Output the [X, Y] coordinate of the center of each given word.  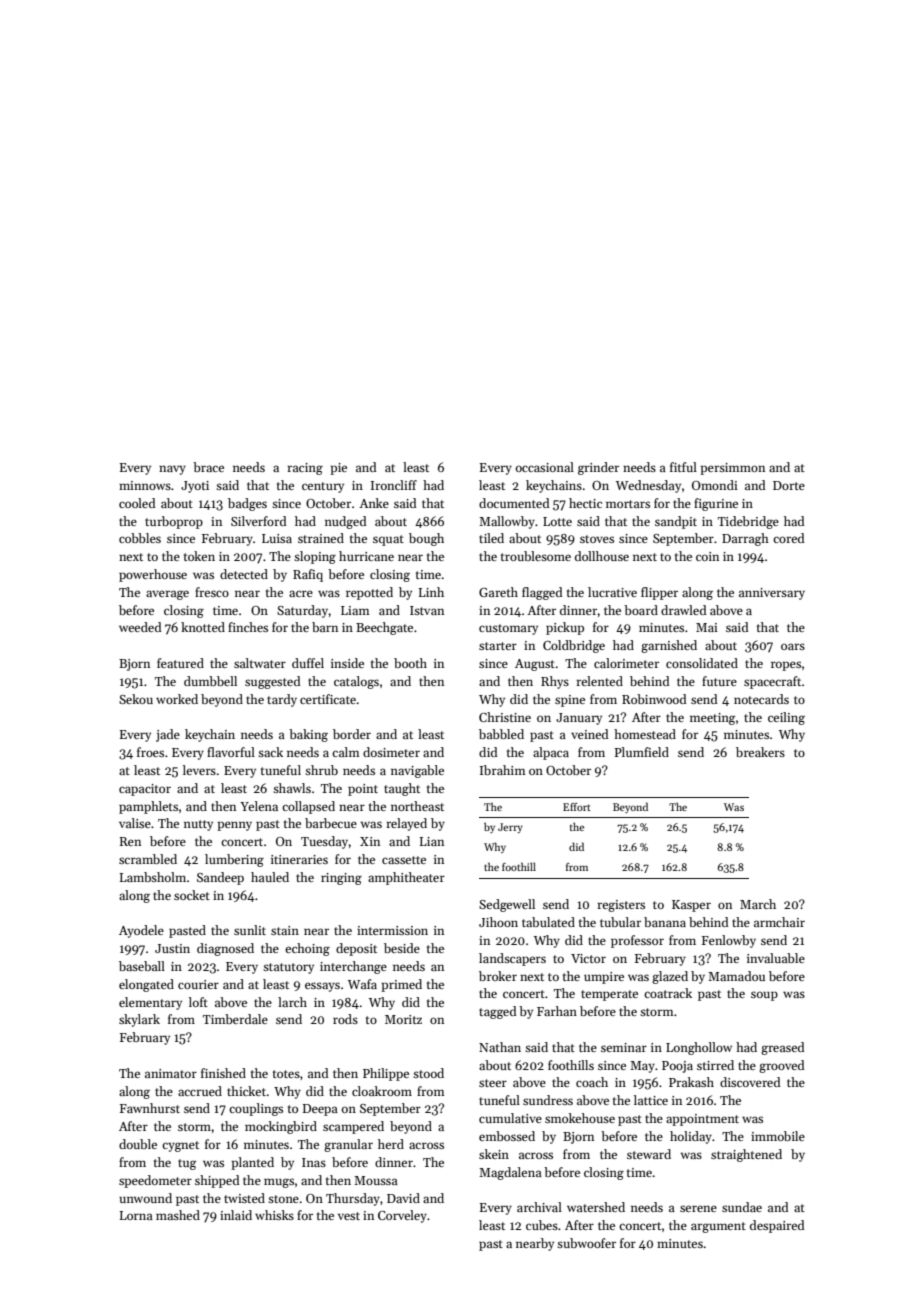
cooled [137, 503]
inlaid [236, 1215]
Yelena [259, 806]
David [403, 1198]
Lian [432, 841]
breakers [760, 752]
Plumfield [641, 752]
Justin [172, 948]
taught [402, 789]
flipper [659, 593]
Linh [431, 592]
